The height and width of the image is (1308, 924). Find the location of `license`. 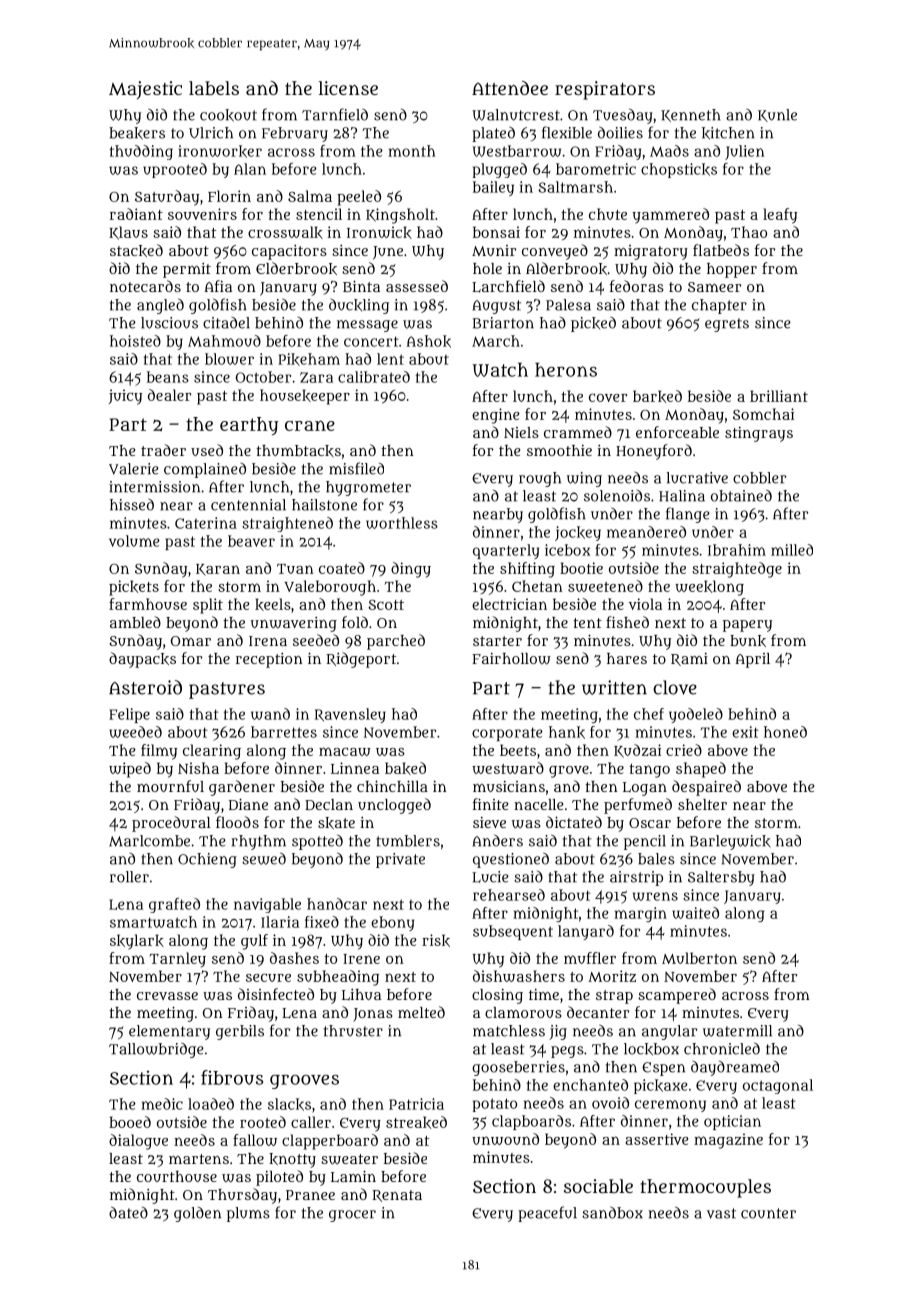

license is located at coordinates (348, 88).
